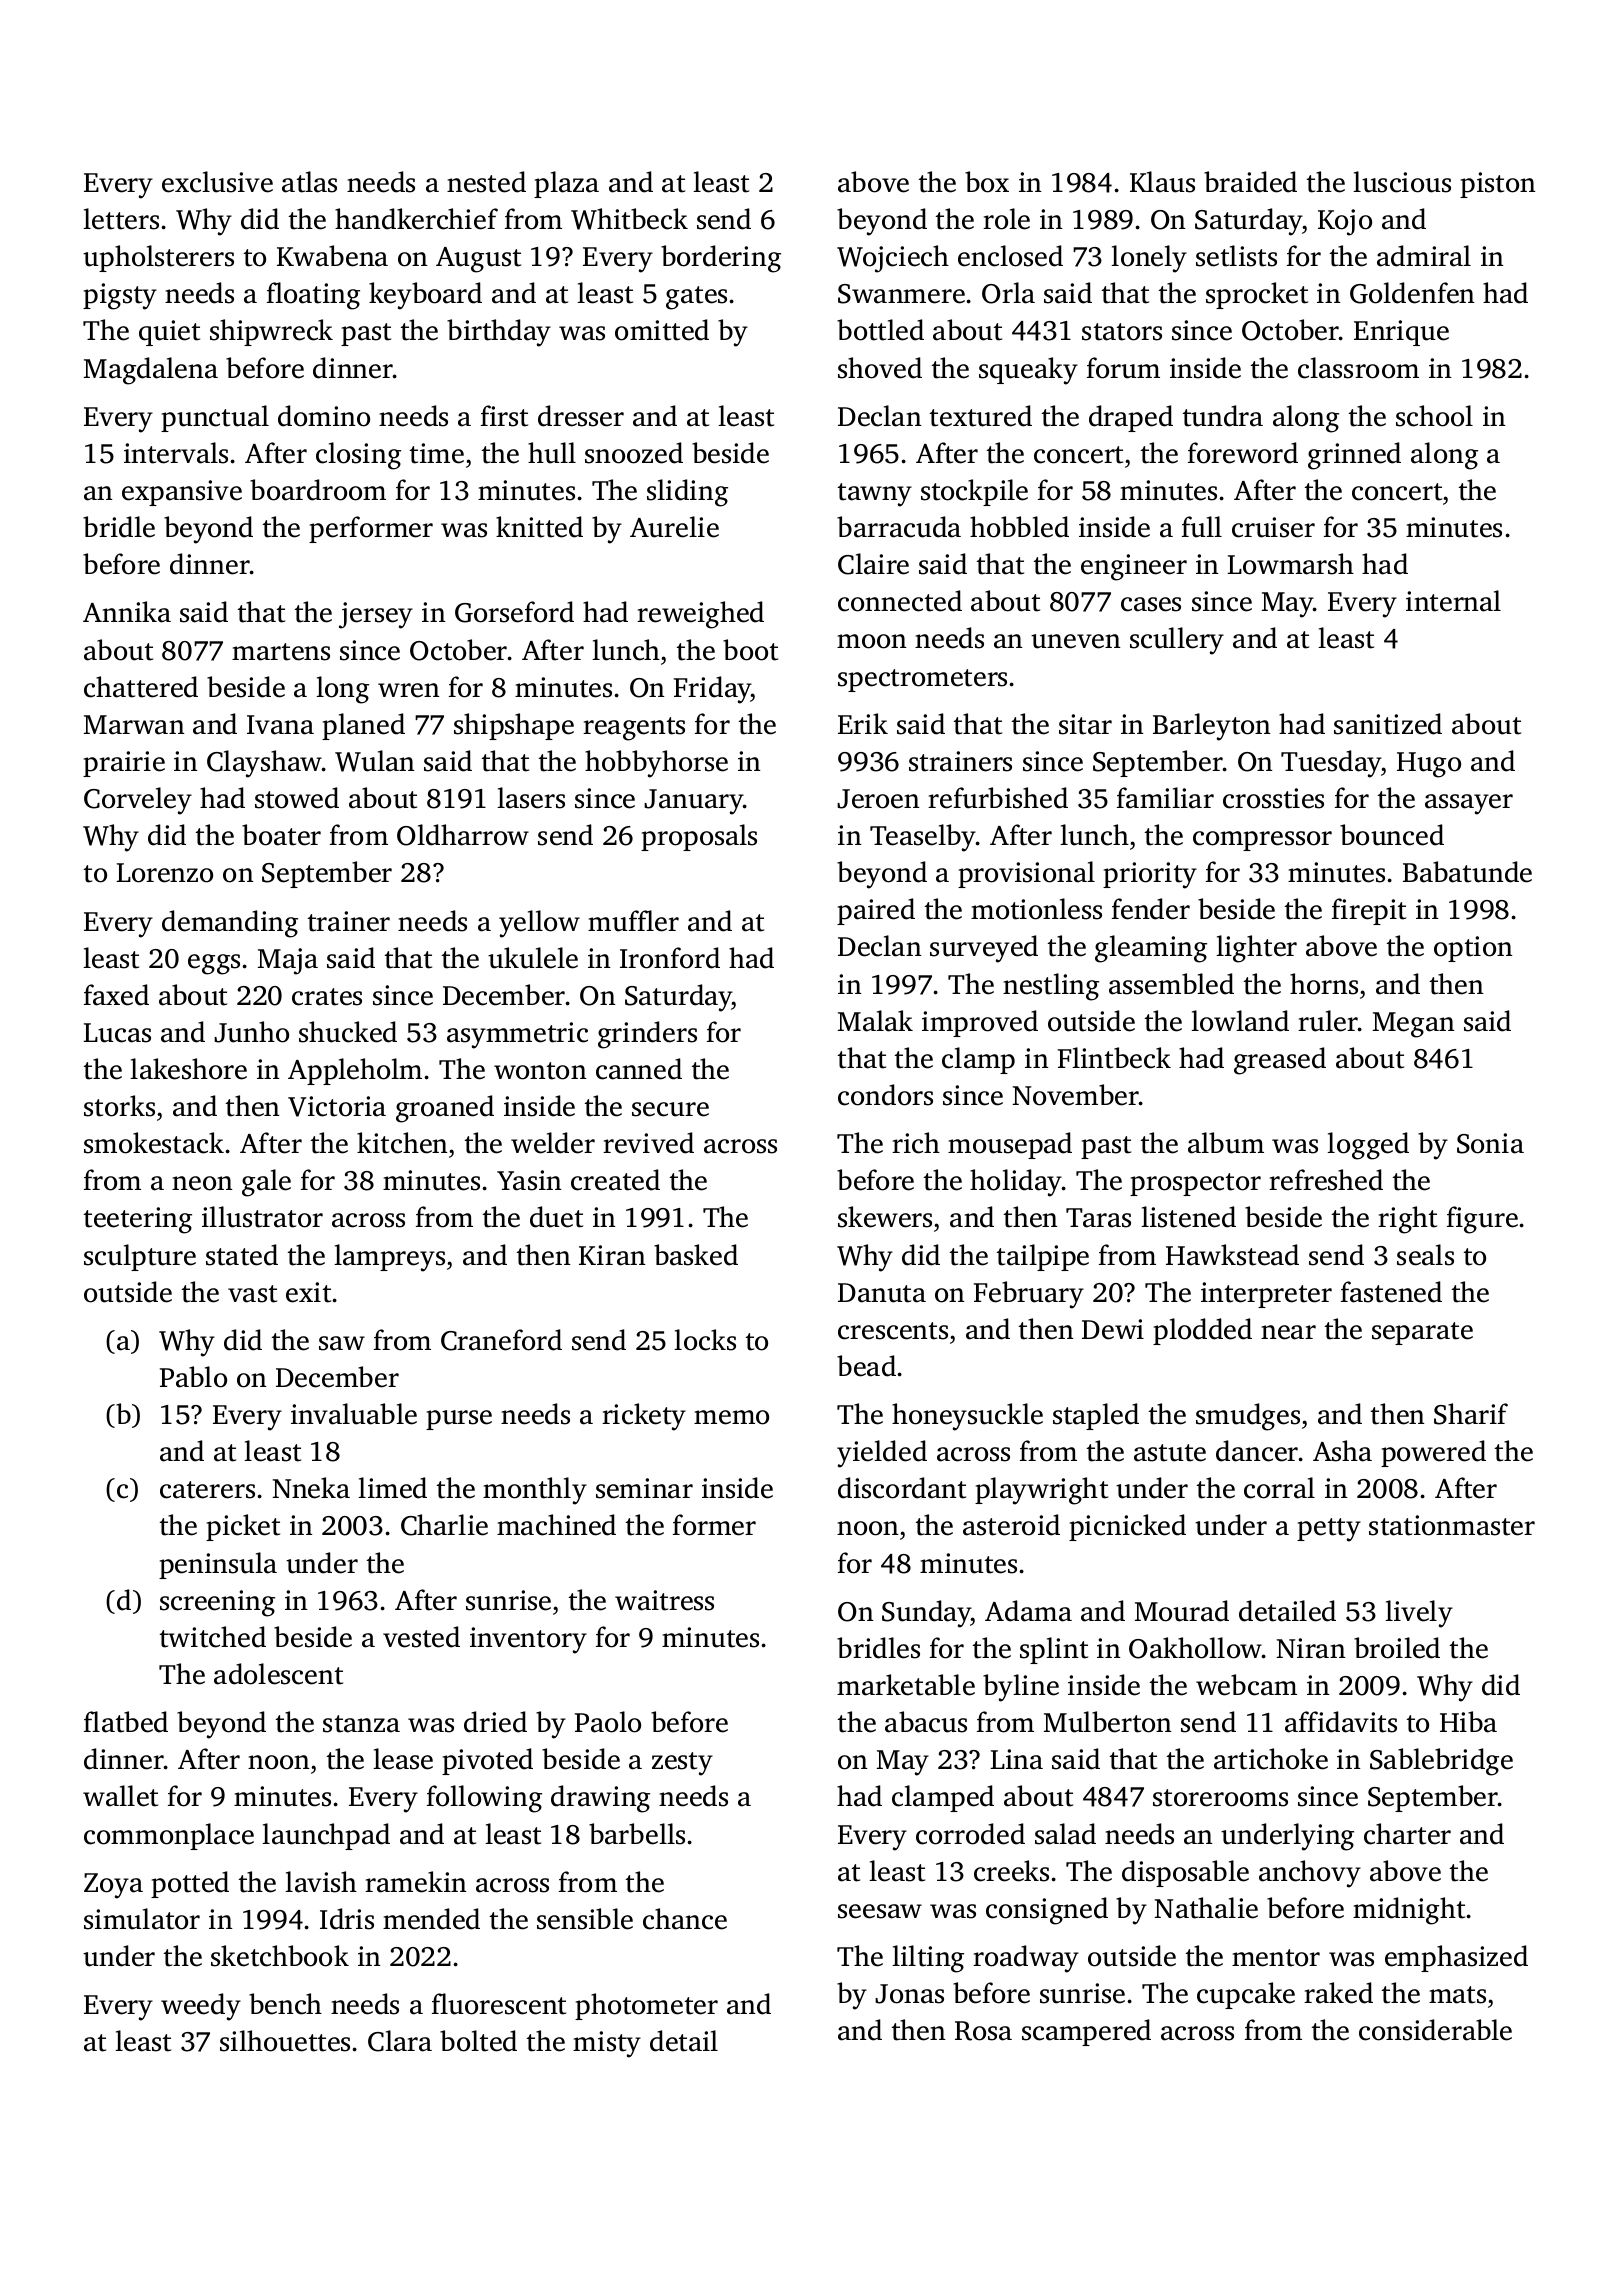  What do you see at coordinates (285, 2041) in the page?
I see `silhouettes` at bounding box center [285, 2041].
